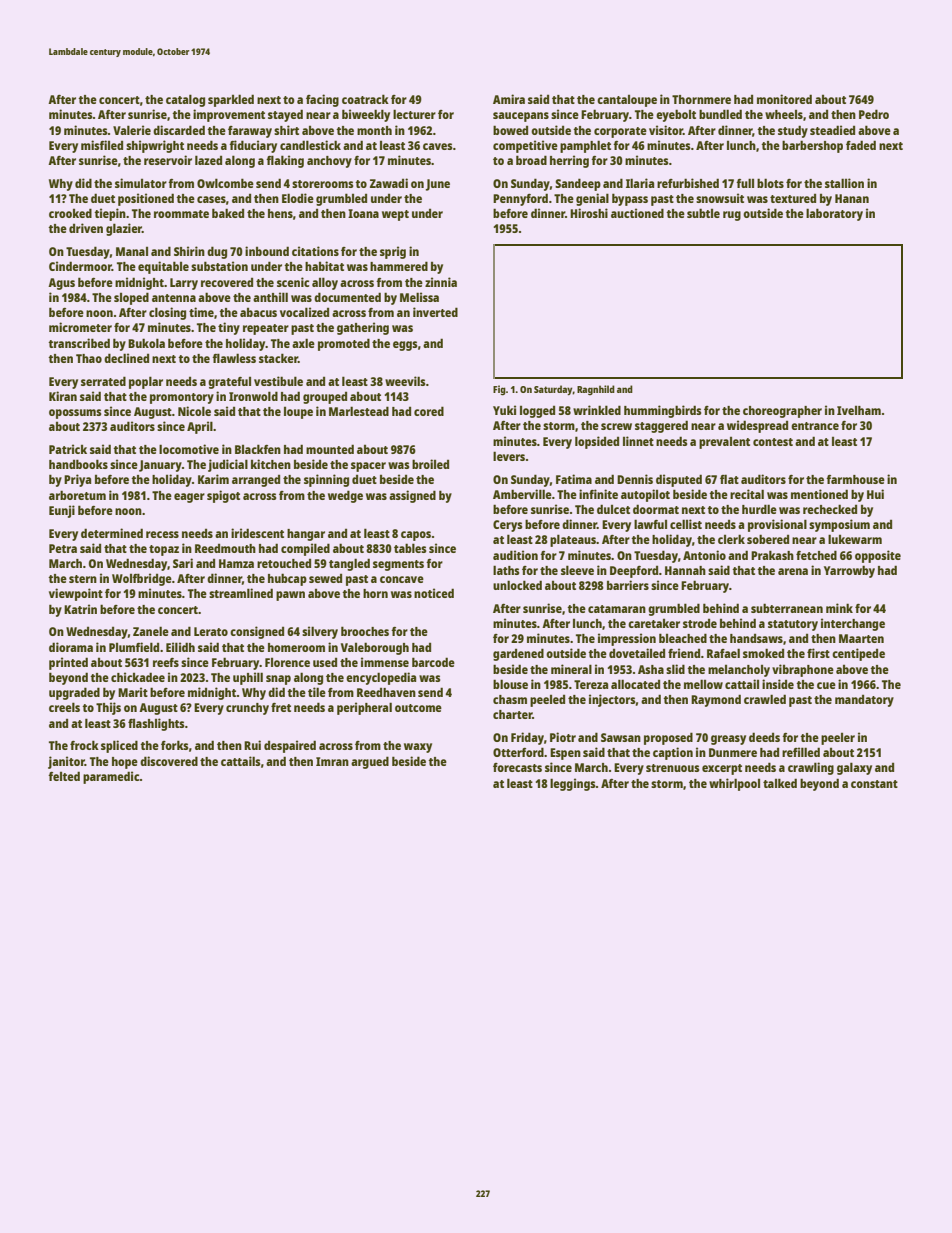 The height and width of the document is (1233, 952). What do you see at coordinates (419, 297) in the document?
I see `Melissa` at bounding box center [419, 297].
